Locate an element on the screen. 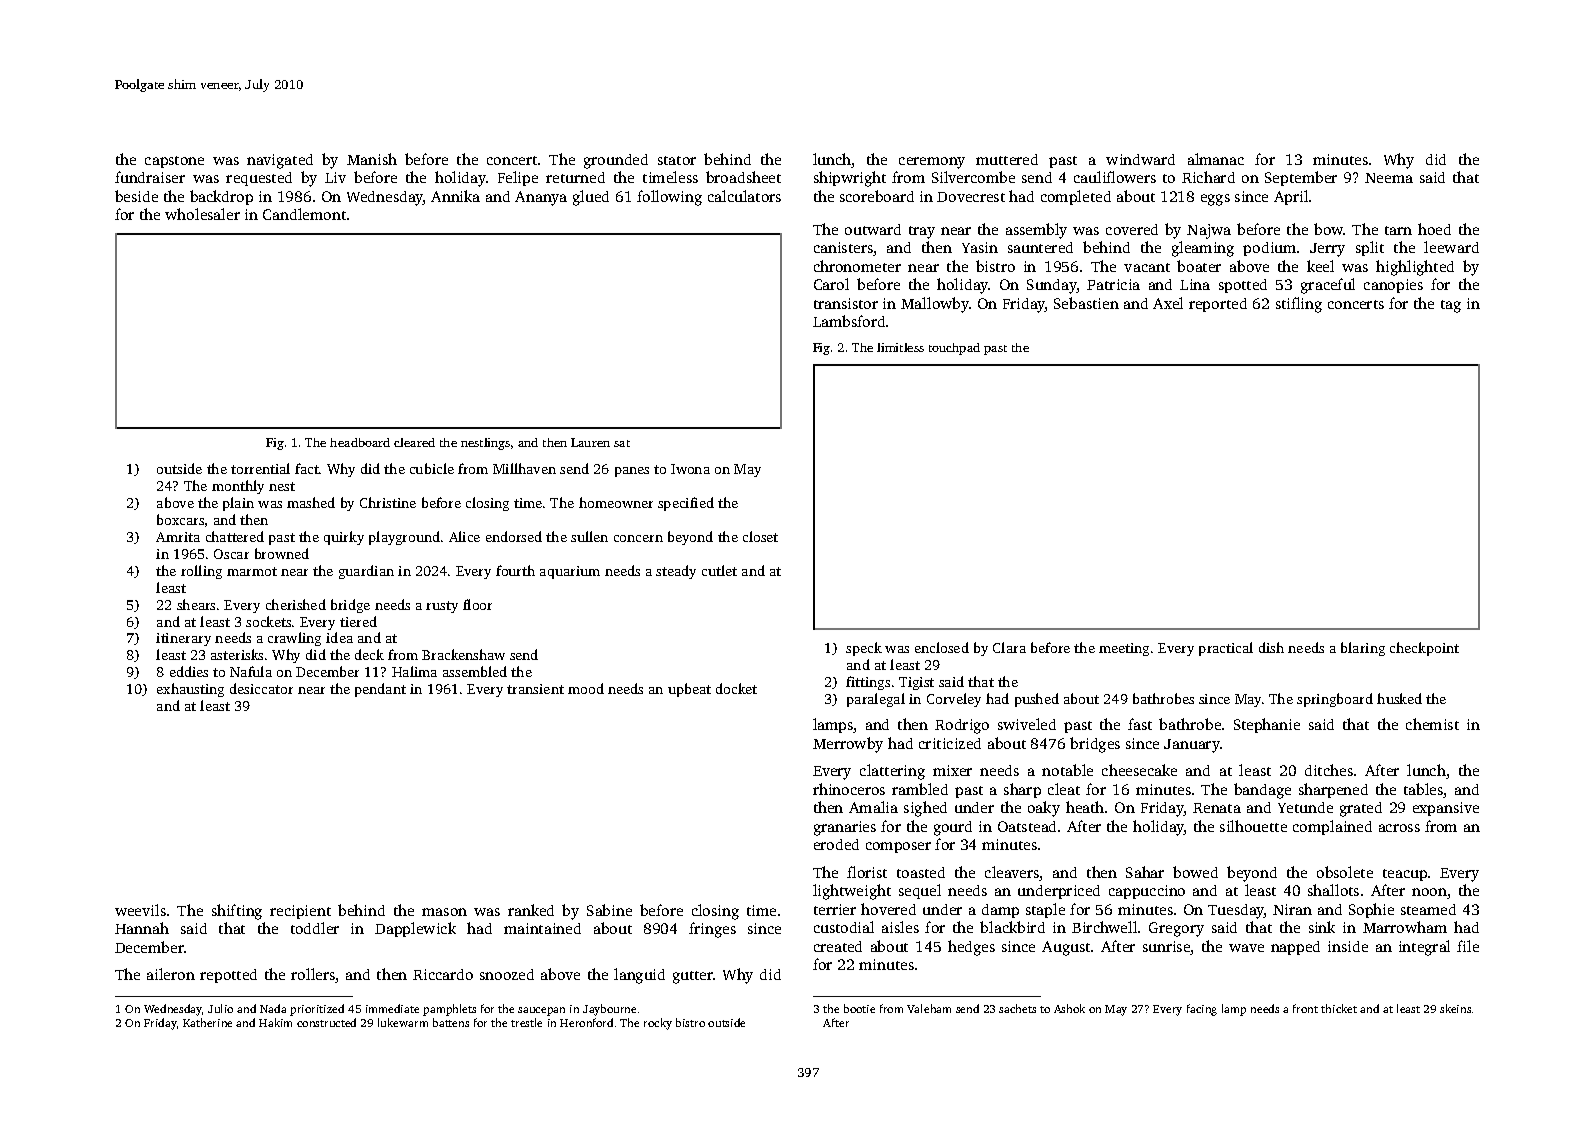 The height and width of the screenshot is (1128, 1595). Katherine is located at coordinates (207, 1022).
